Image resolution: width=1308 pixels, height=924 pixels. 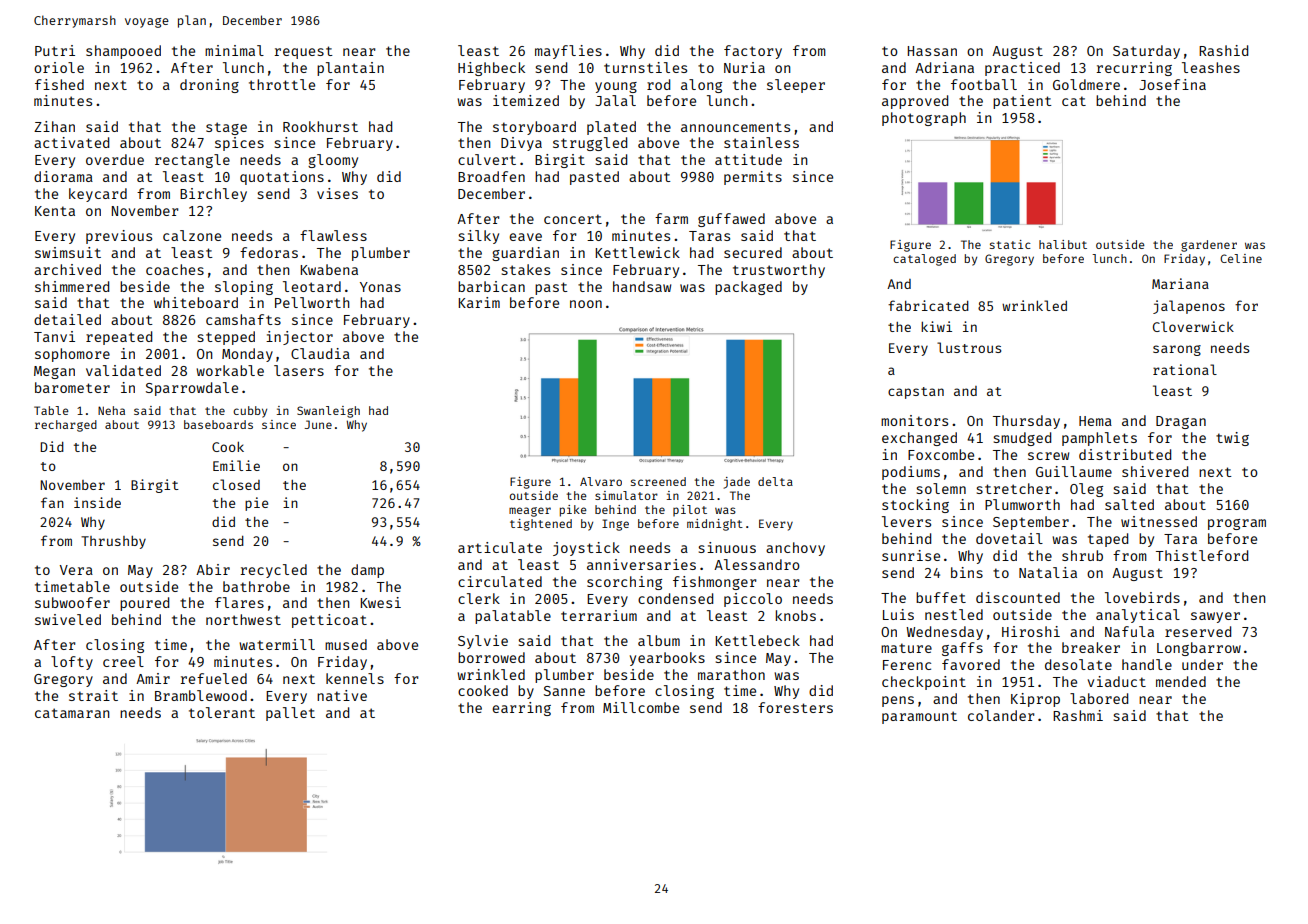 What do you see at coordinates (753, 52) in the image?
I see `factory` at bounding box center [753, 52].
